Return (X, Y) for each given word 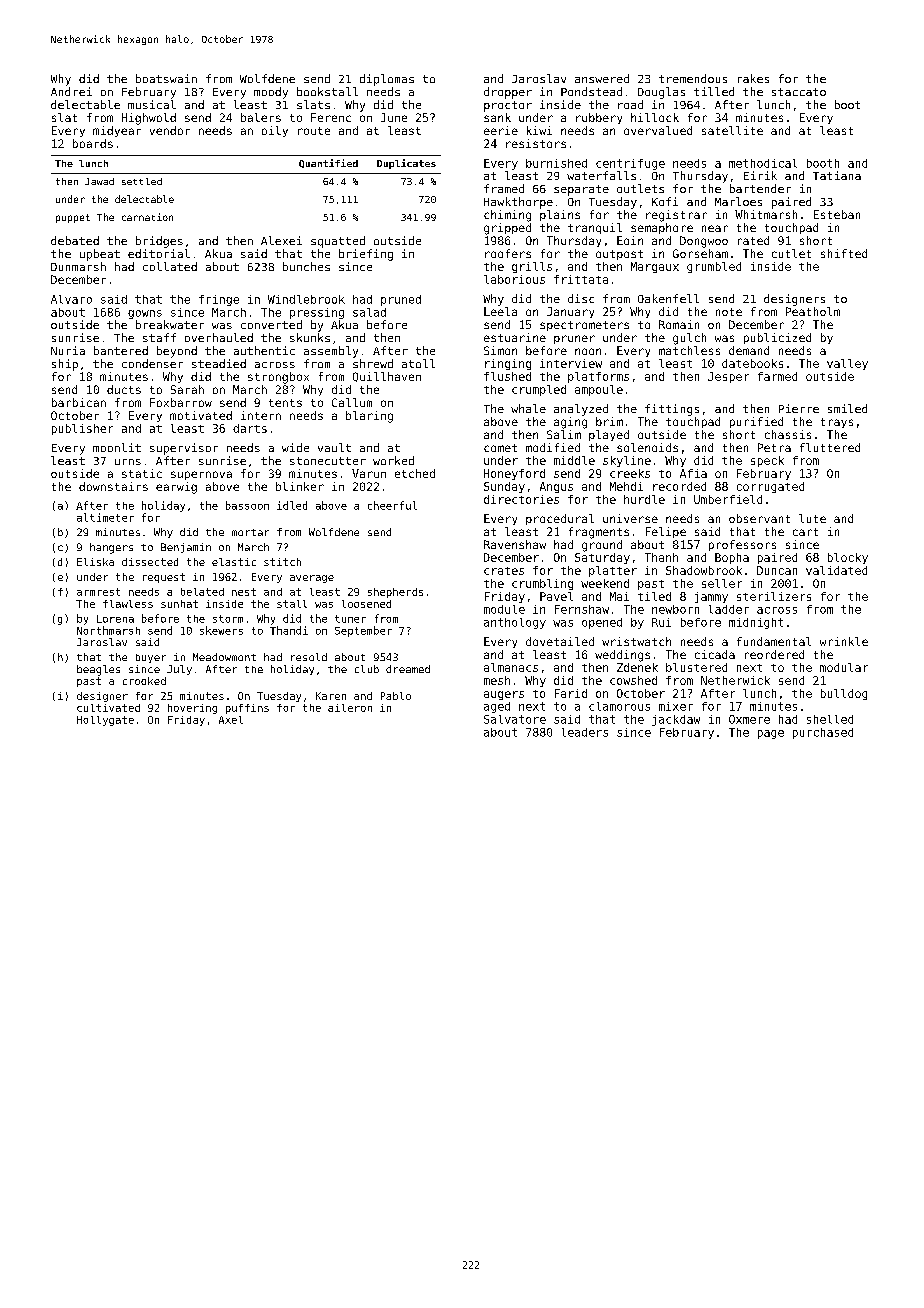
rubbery (599, 118)
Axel (231, 720)
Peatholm (813, 311)
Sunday (504, 487)
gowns (145, 314)
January (570, 312)
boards (93, 143)
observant (759, 518)
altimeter (105, 517)
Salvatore (515, 719)
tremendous (693, 78)
